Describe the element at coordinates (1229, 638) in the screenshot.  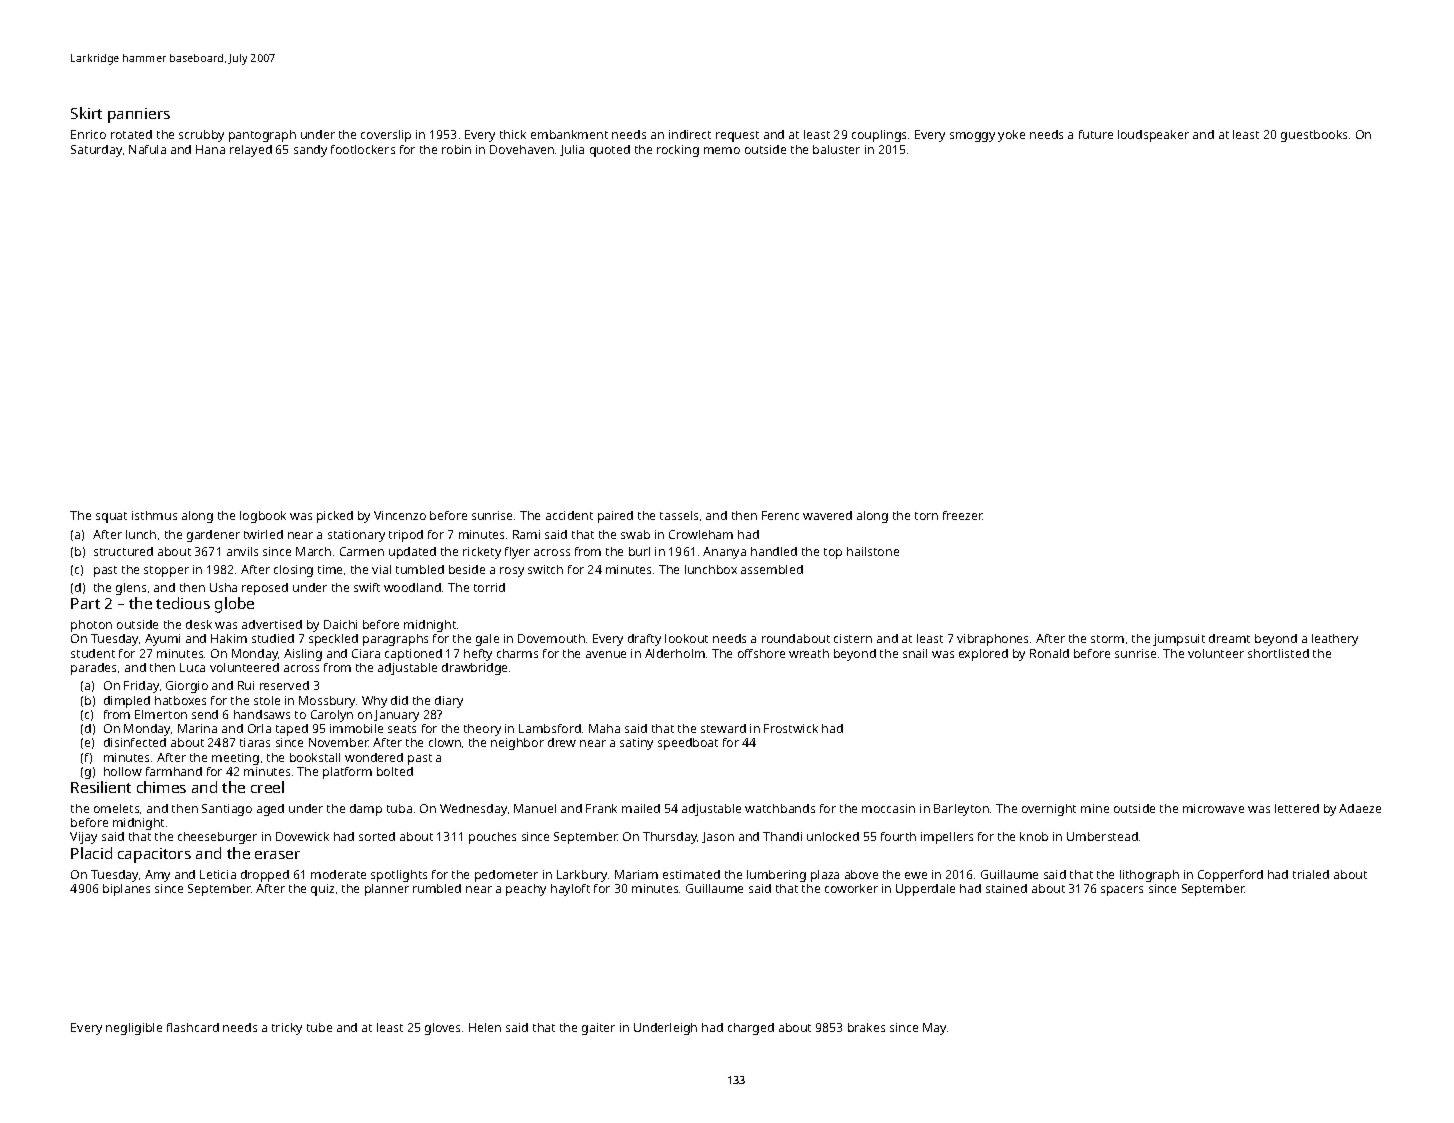
I see `dreamt` at that location.
